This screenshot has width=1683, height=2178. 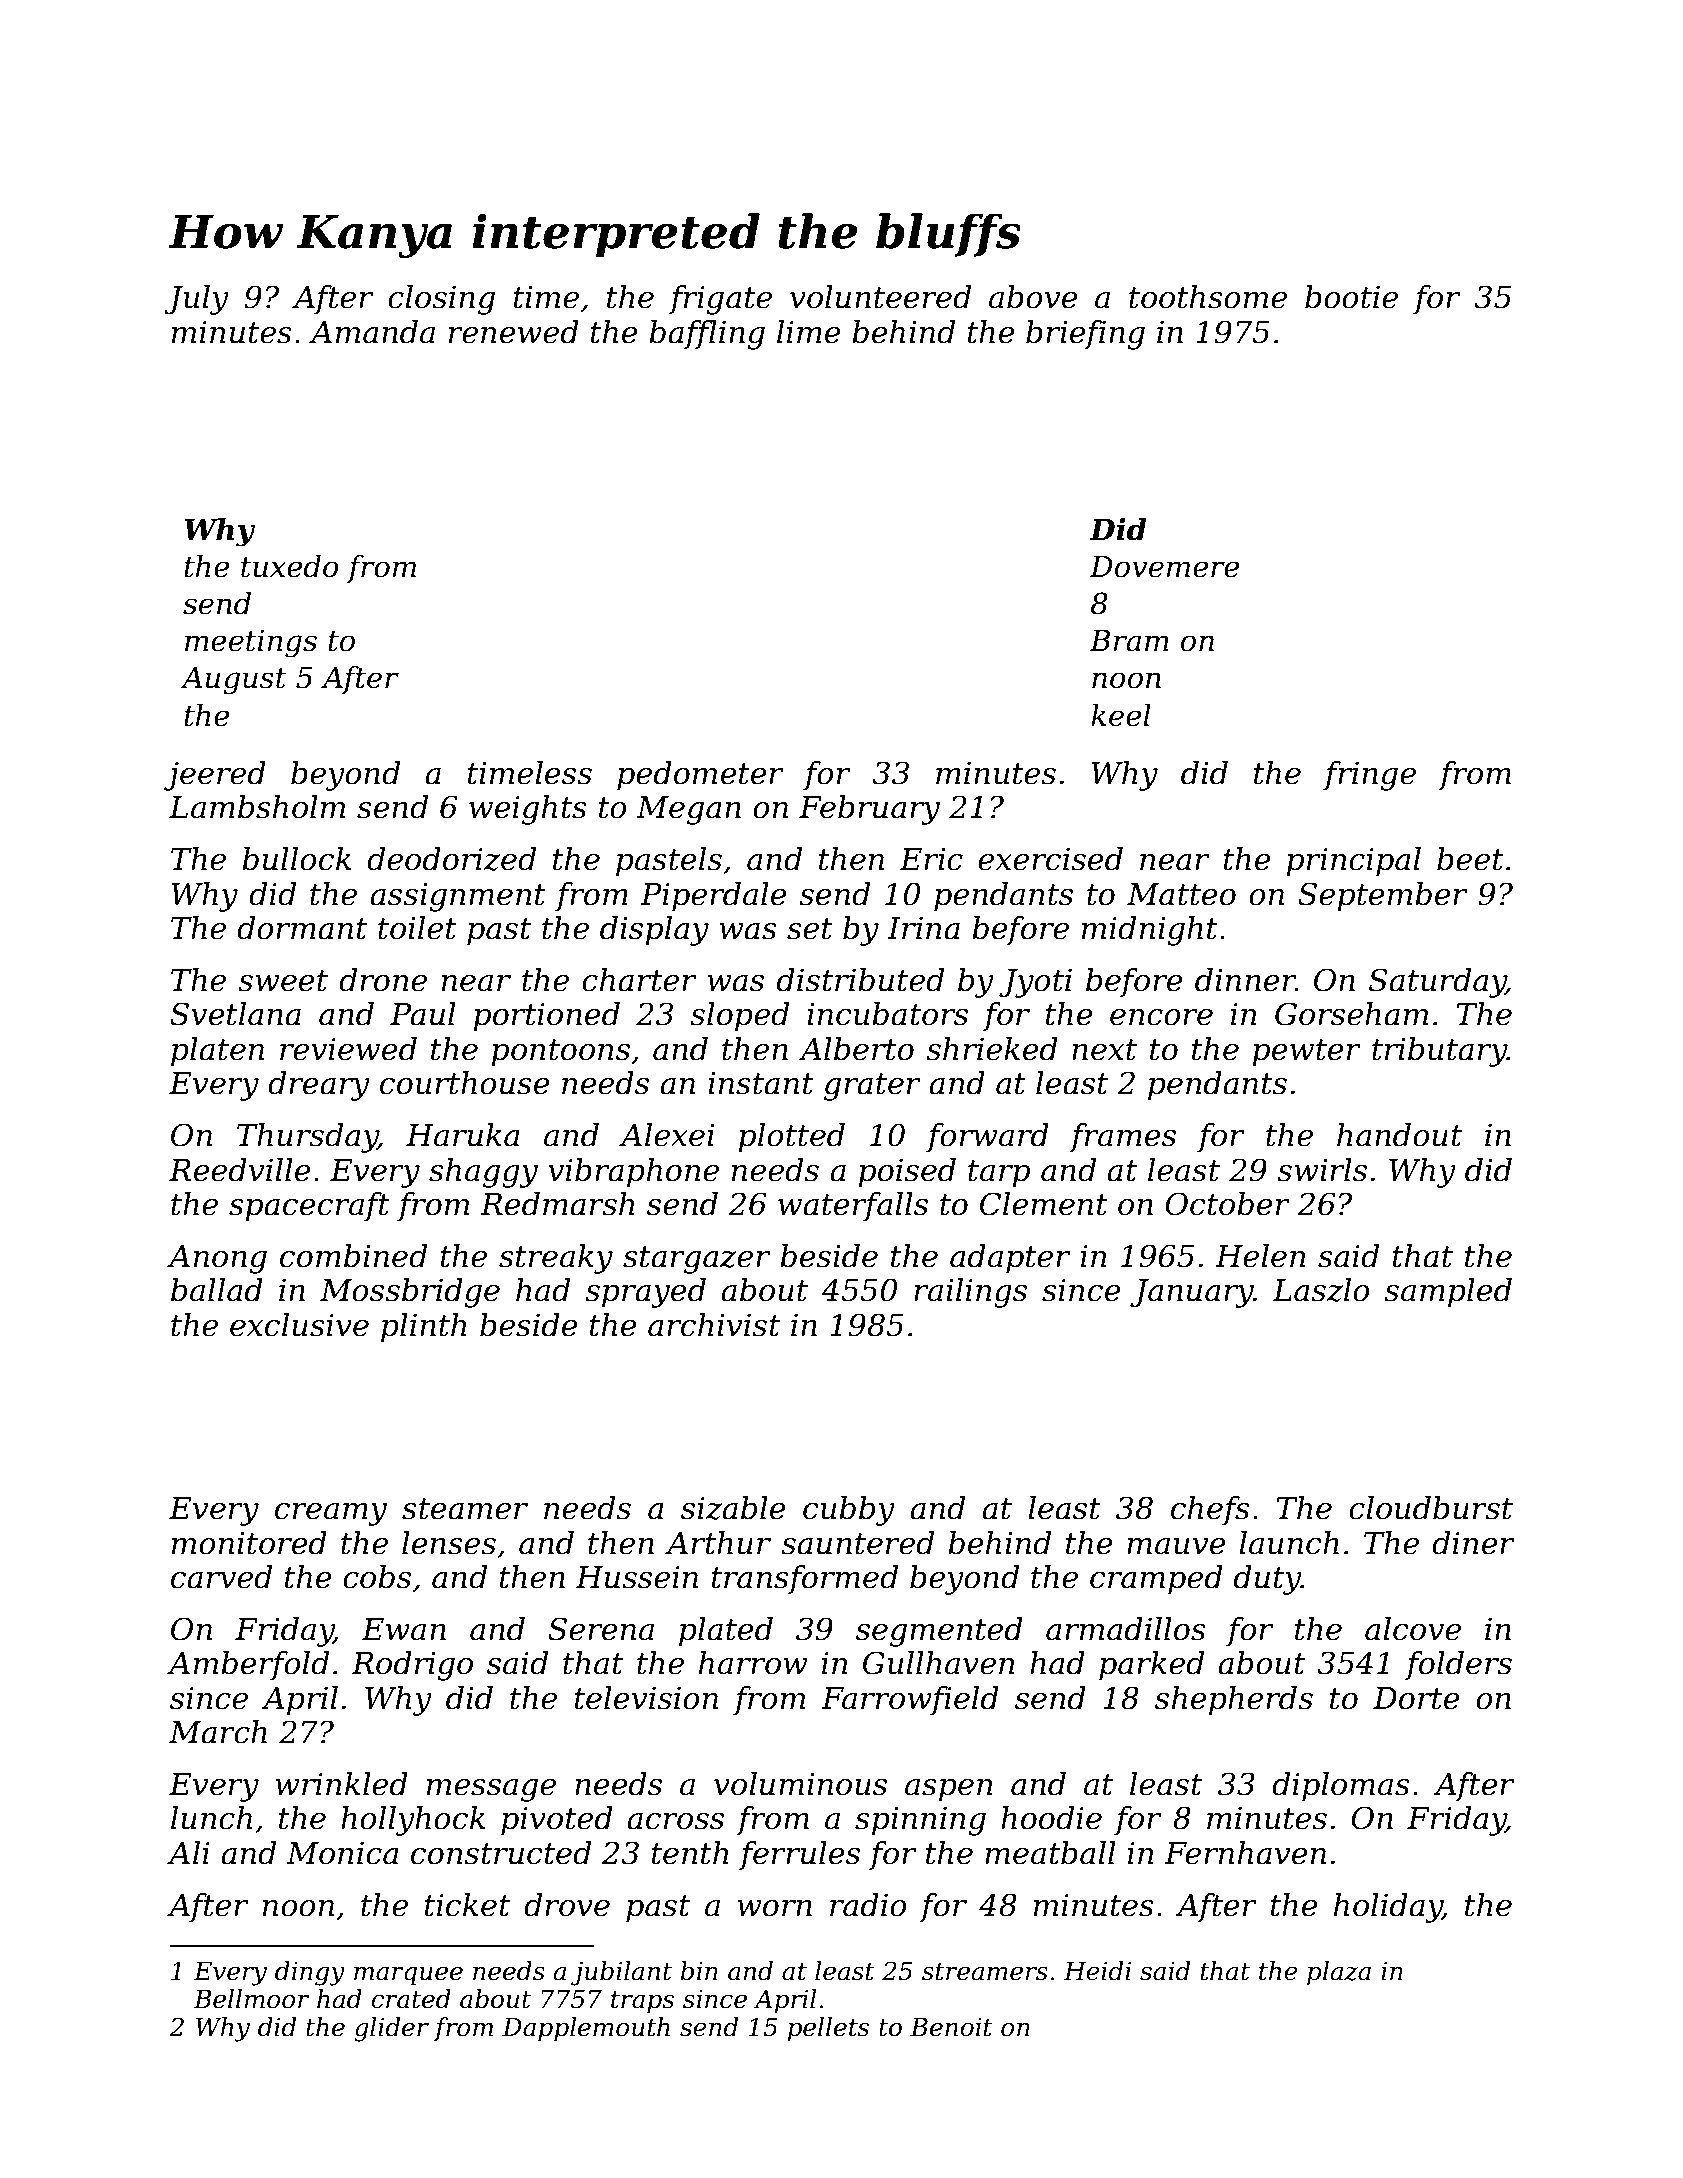 What do you see at coordinates (1260, 1256) in the screenshot?
I see `Helen` at bounding box center [1260, 1256].
